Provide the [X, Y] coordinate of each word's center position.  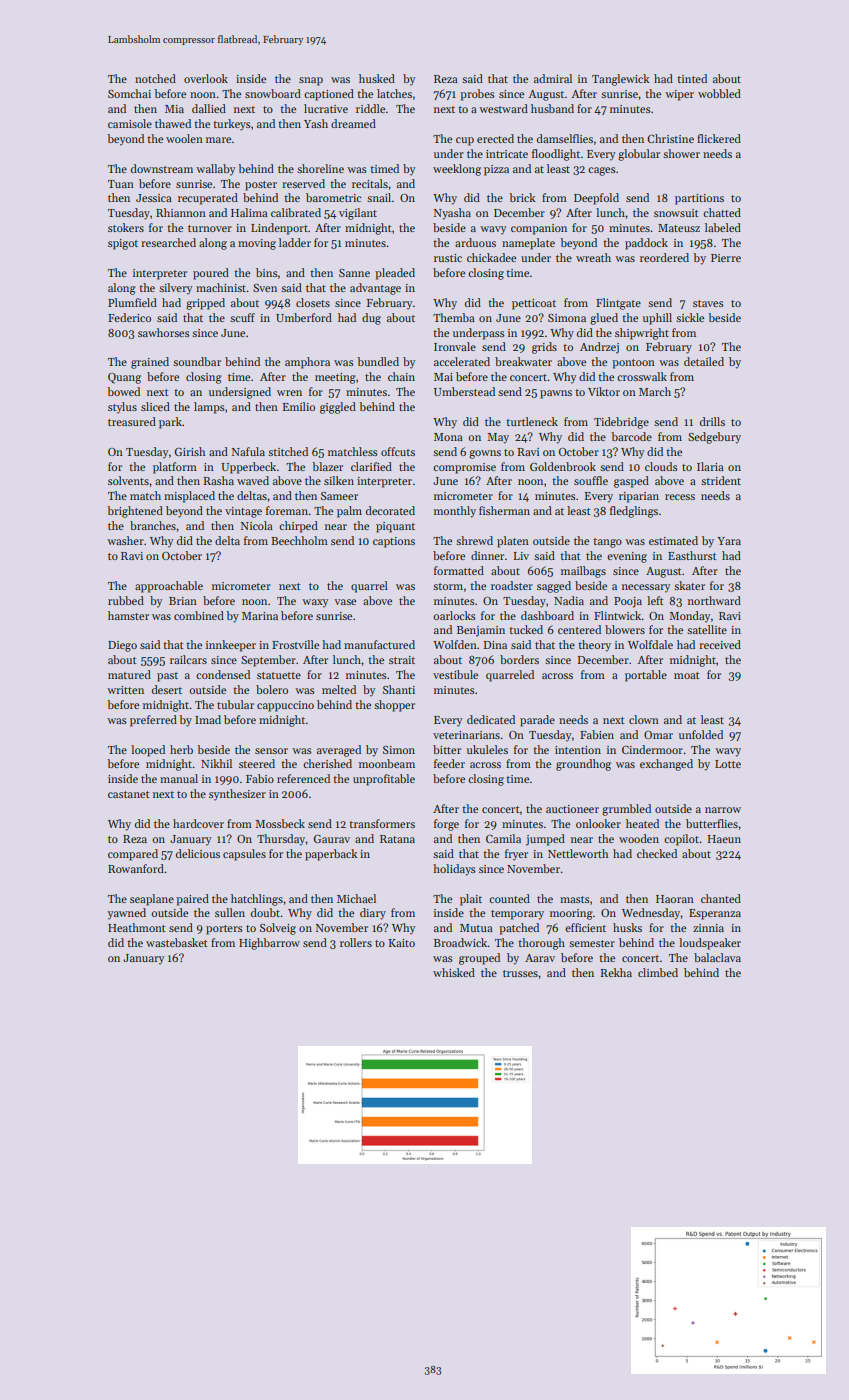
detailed [704, 361]
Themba [454, 317]
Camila [503, 838]
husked [377, 78]
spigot [123, 244]
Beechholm [299, 540]
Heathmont [137, 927]
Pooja [628, 602]
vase [345, 602]
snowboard [273, 93]
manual [179, 778]
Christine [670, 138]
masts [575, 899]
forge [446, 825]
